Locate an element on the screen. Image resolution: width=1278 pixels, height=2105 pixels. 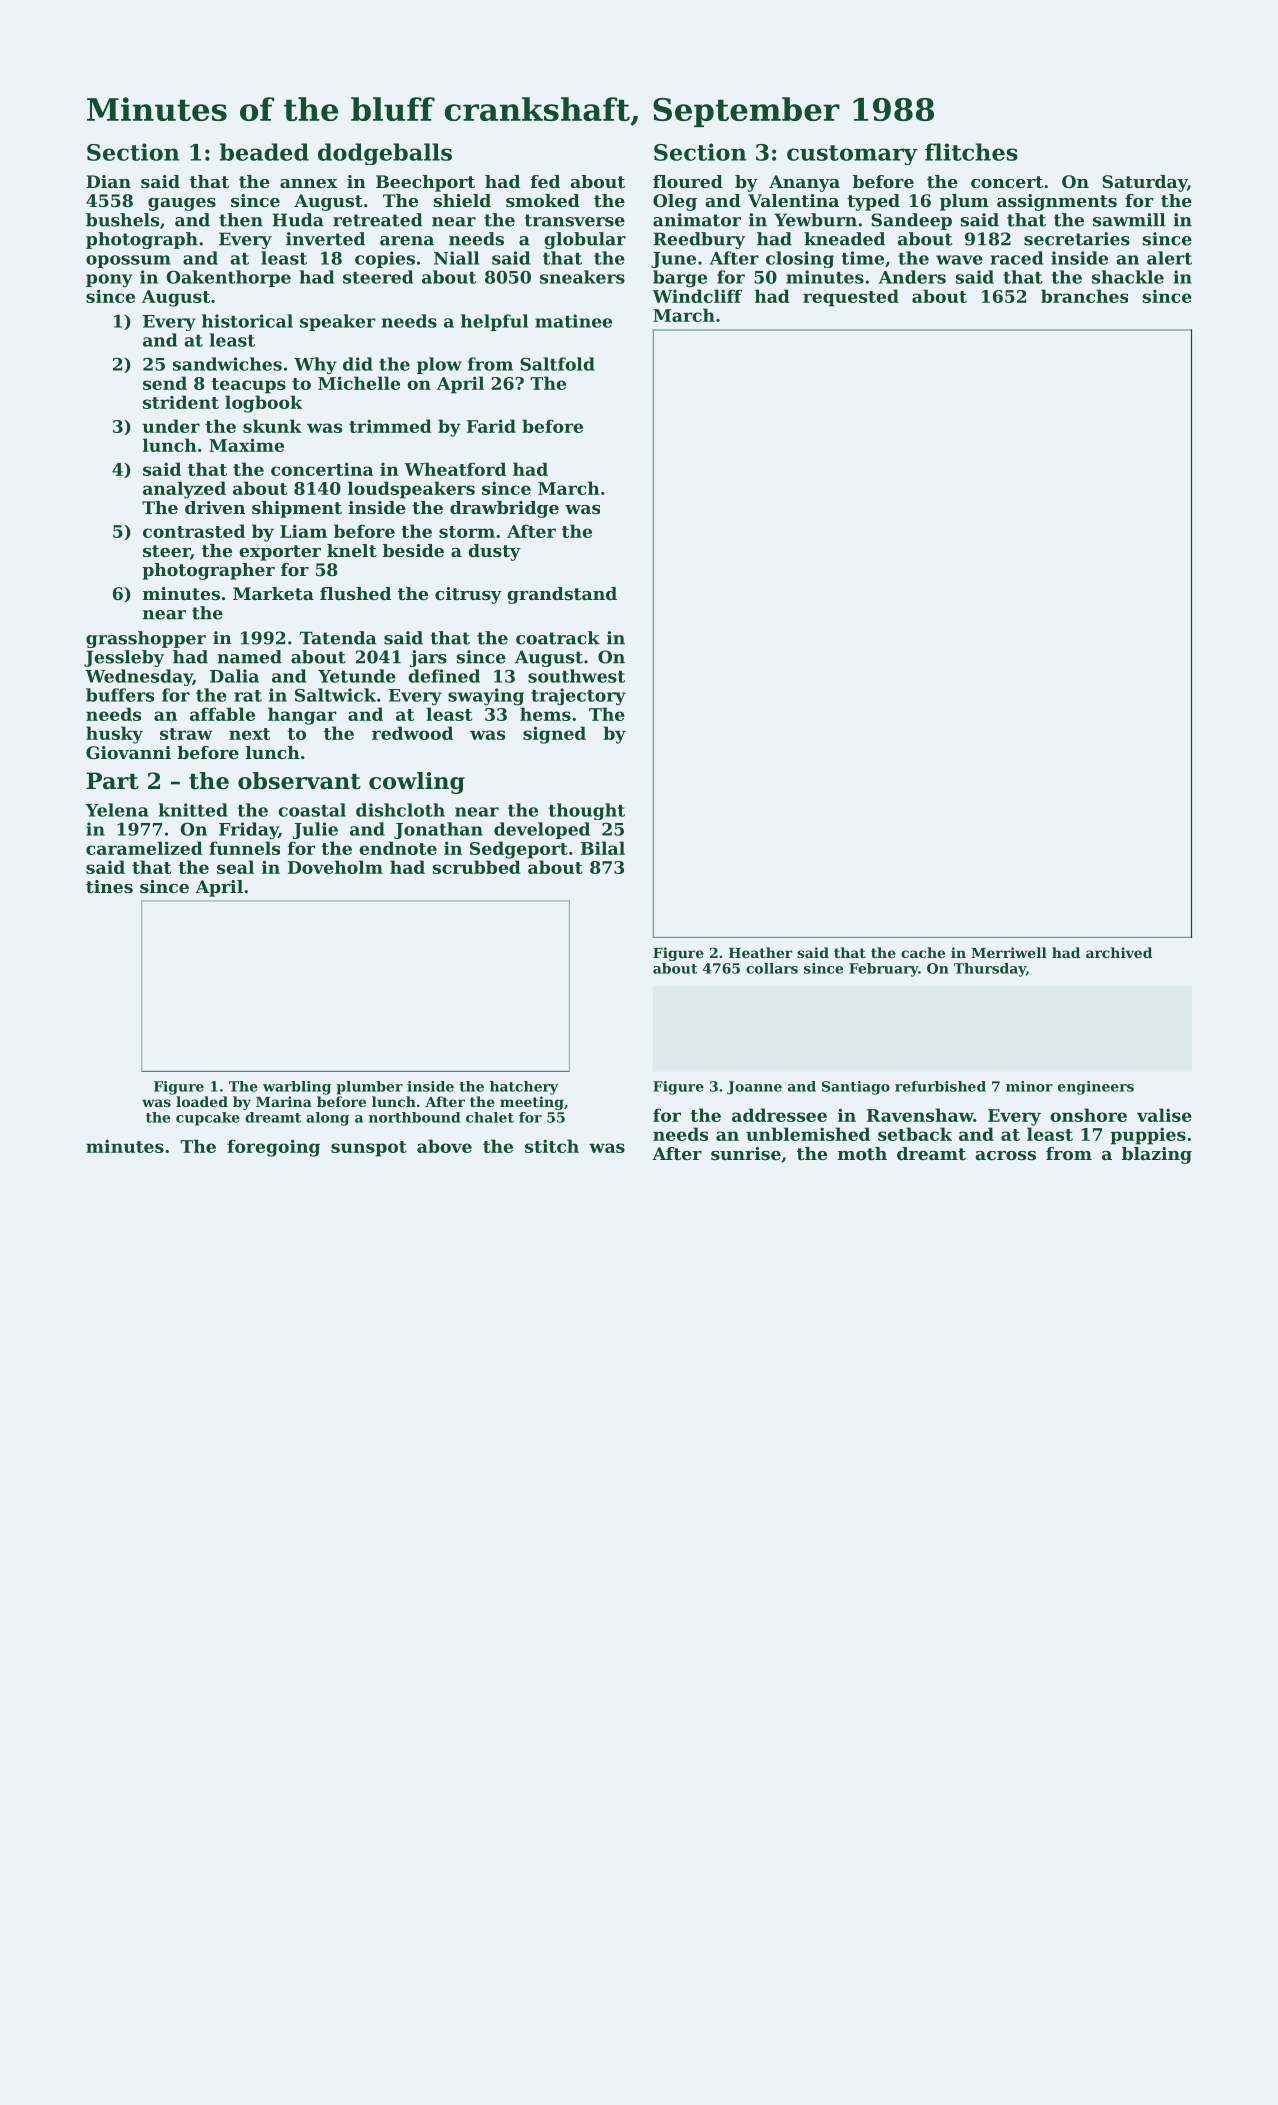
coatrack is located at coordinates (558, 638).
